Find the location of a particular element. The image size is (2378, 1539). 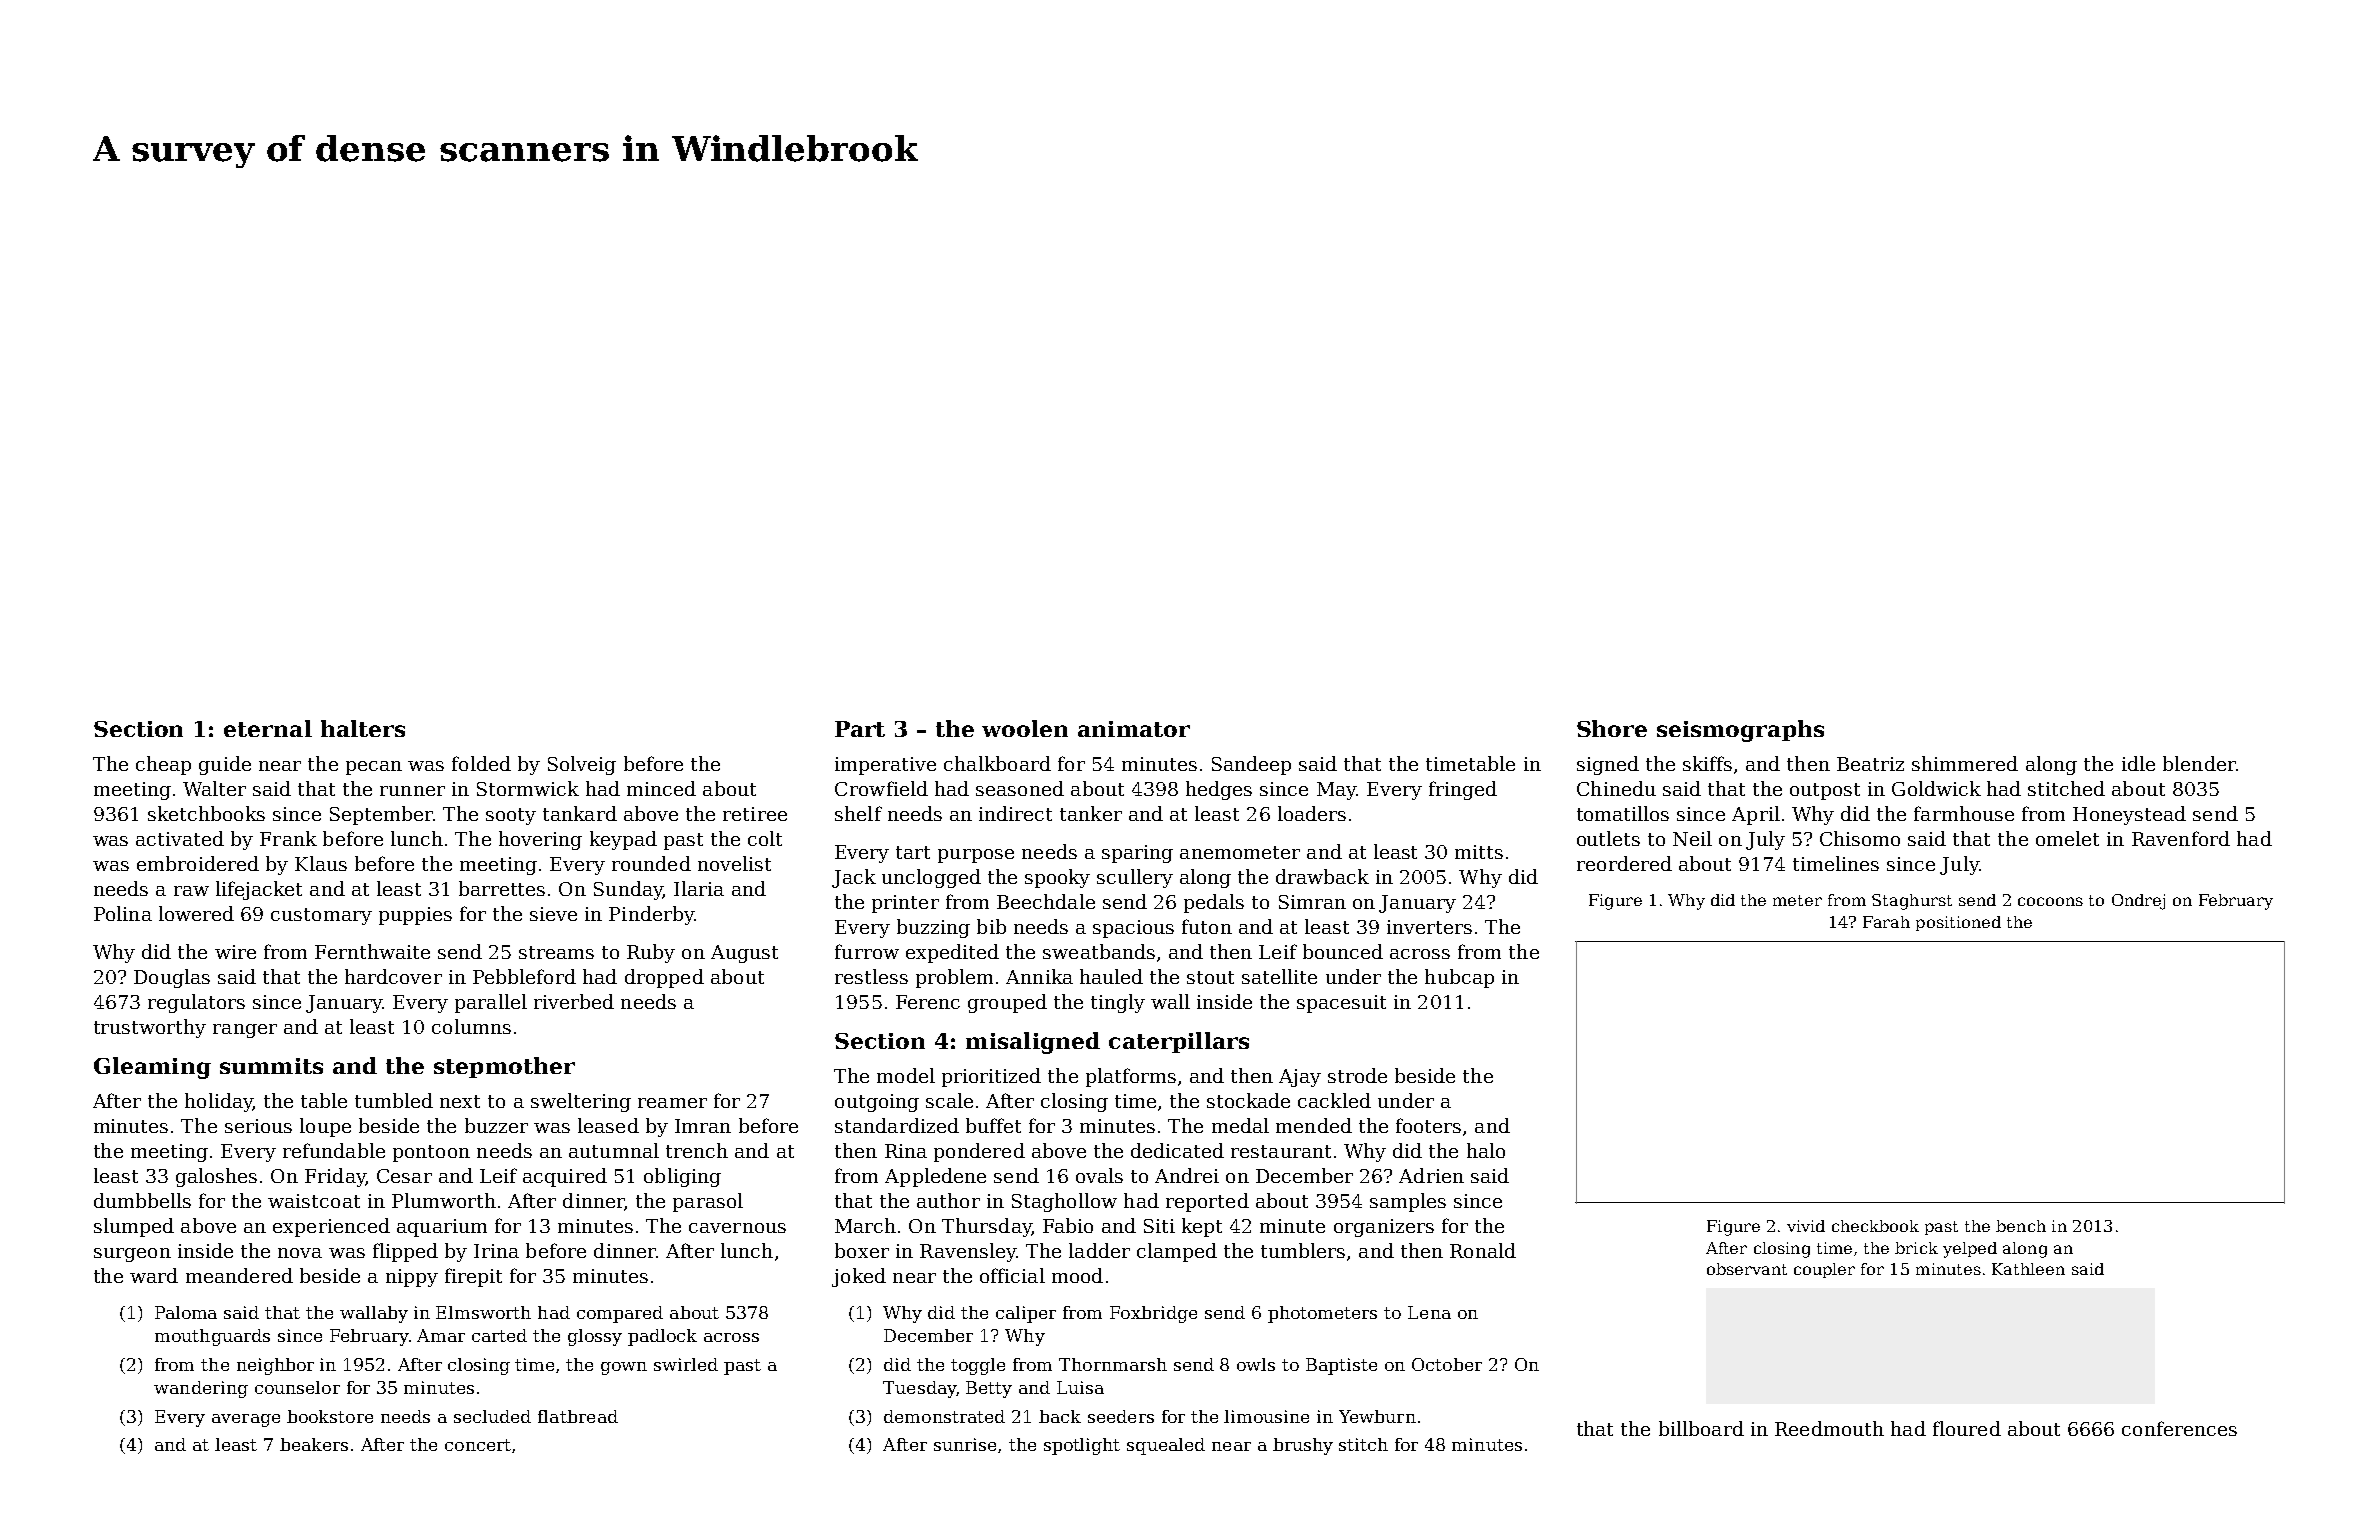

hardcover is located at coordinates (393, 976).
